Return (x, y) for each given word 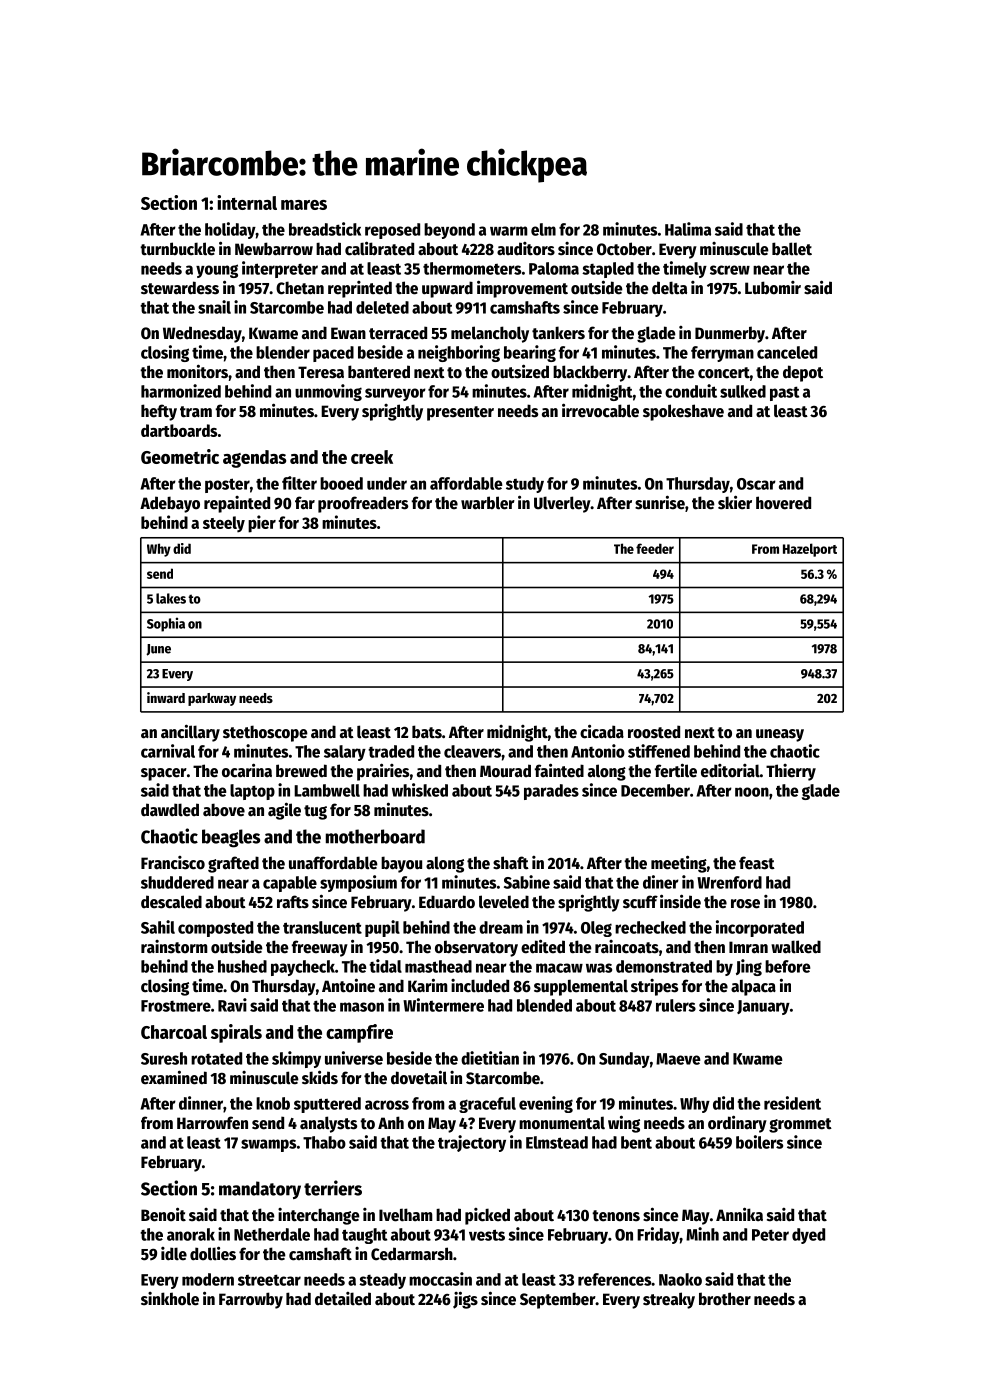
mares (304, 205)
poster (227, 485)
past (784, 393)
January (763, 1007)
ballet (792, 249)
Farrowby (251, 1300)
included (480, 986)
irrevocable (600, 410)
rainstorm (174, 947)
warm (509, 231)
